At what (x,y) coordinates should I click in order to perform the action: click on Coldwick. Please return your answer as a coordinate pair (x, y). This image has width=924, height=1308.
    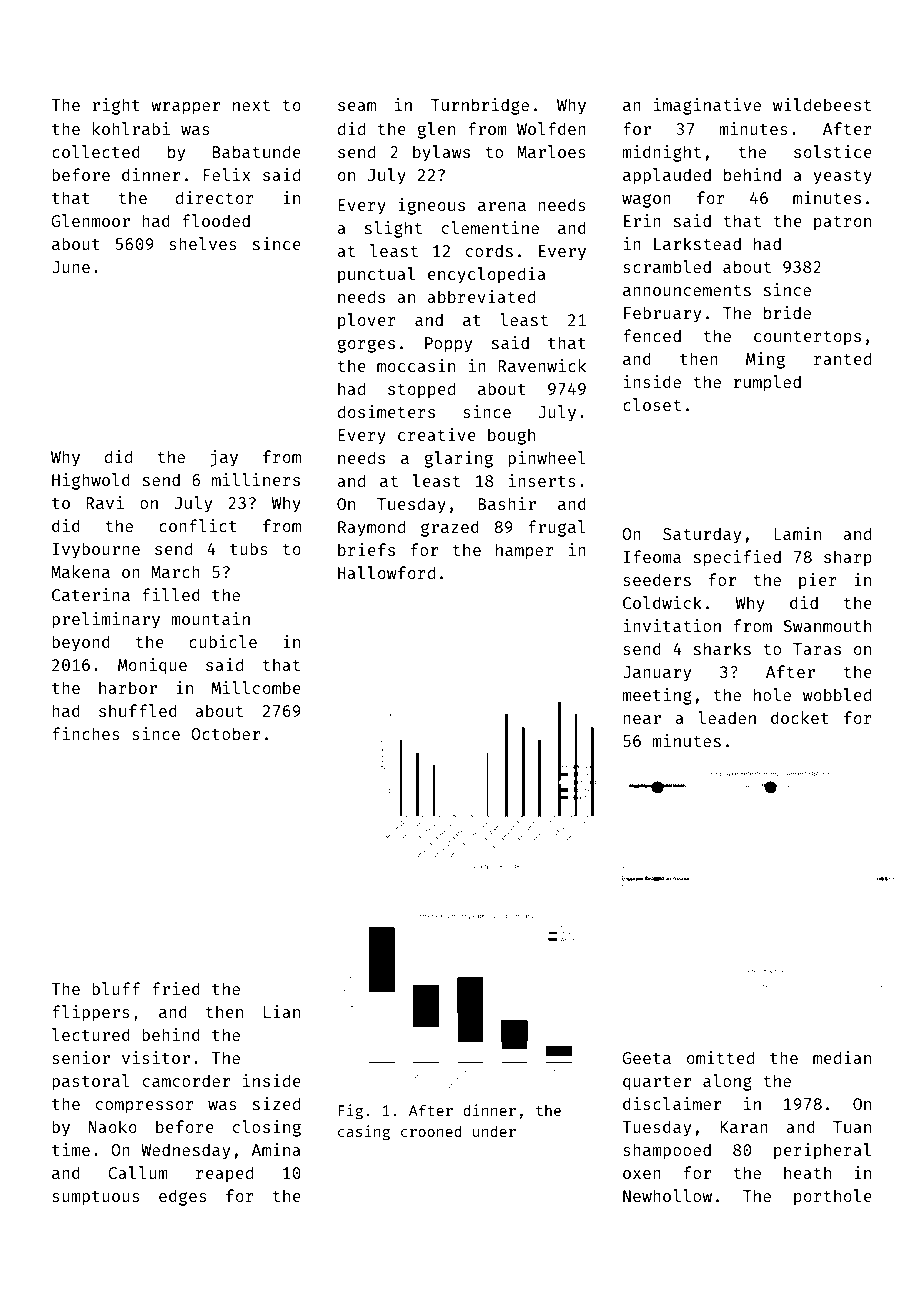
    Looking at the image, I should click on (662, 602).
